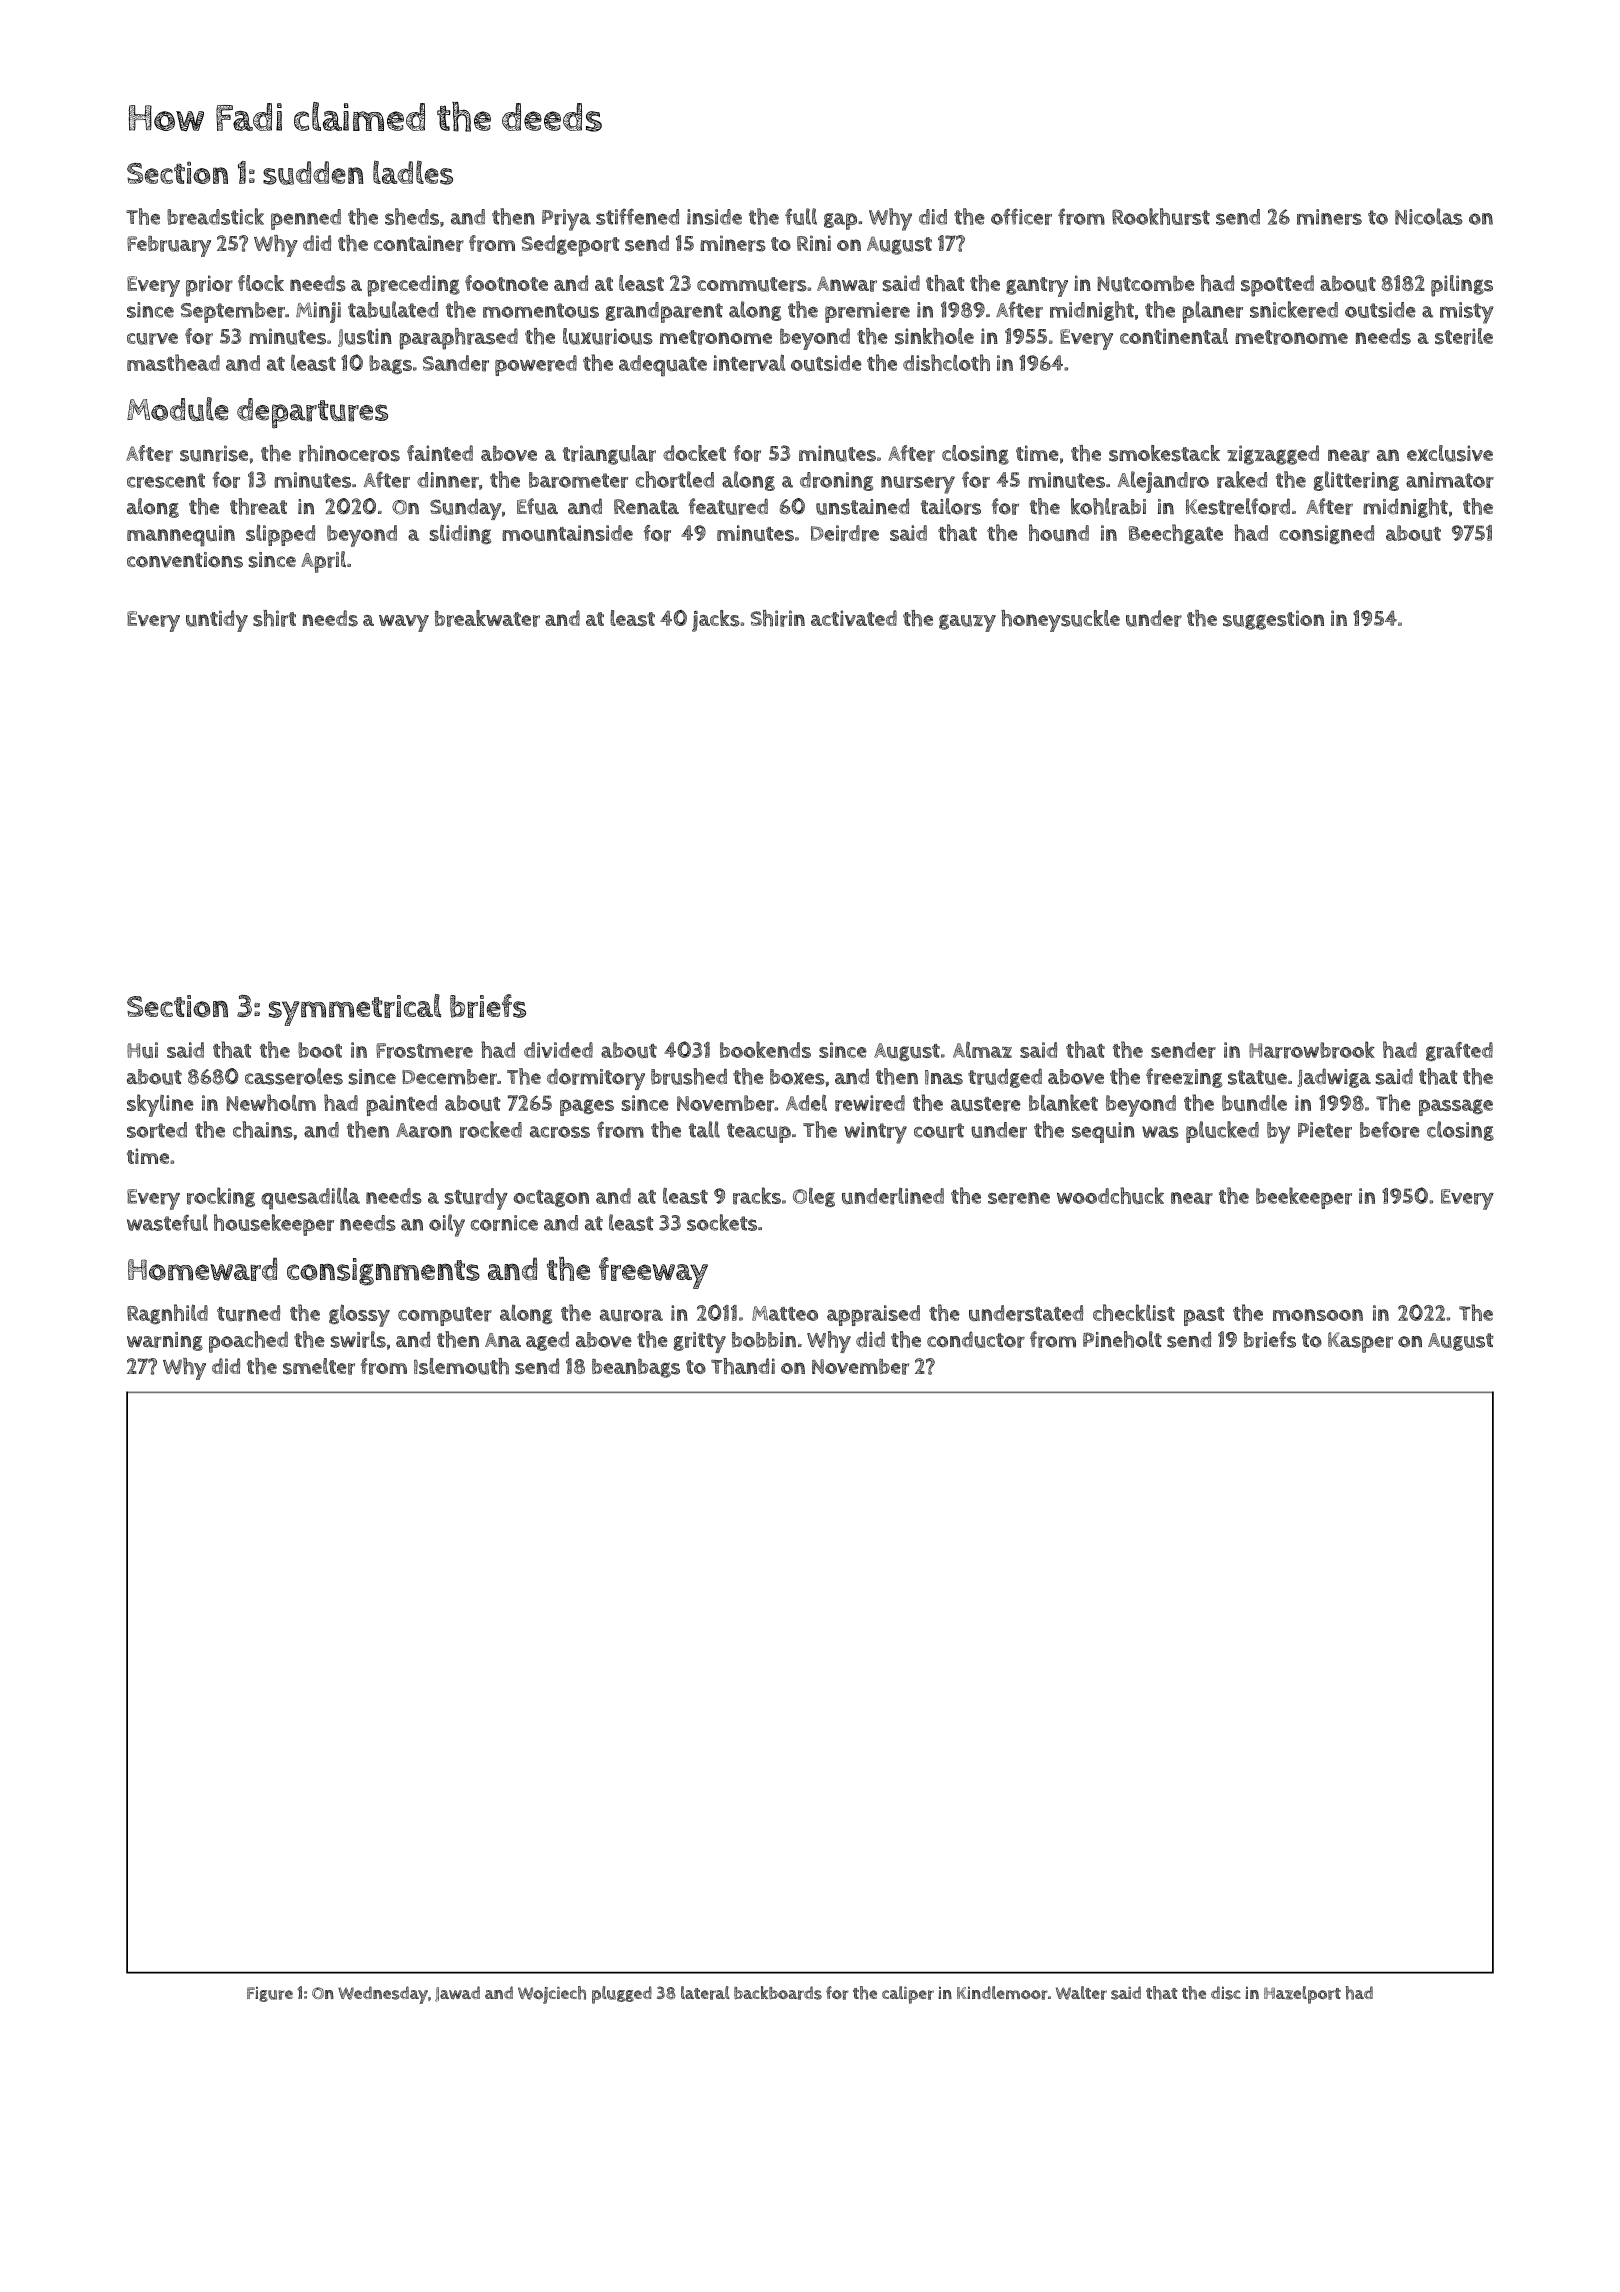  What do you see at coordinates (1110, 1195) in the screenshot?
I see `woodchuck` at bounding box center [1110, 1195].
